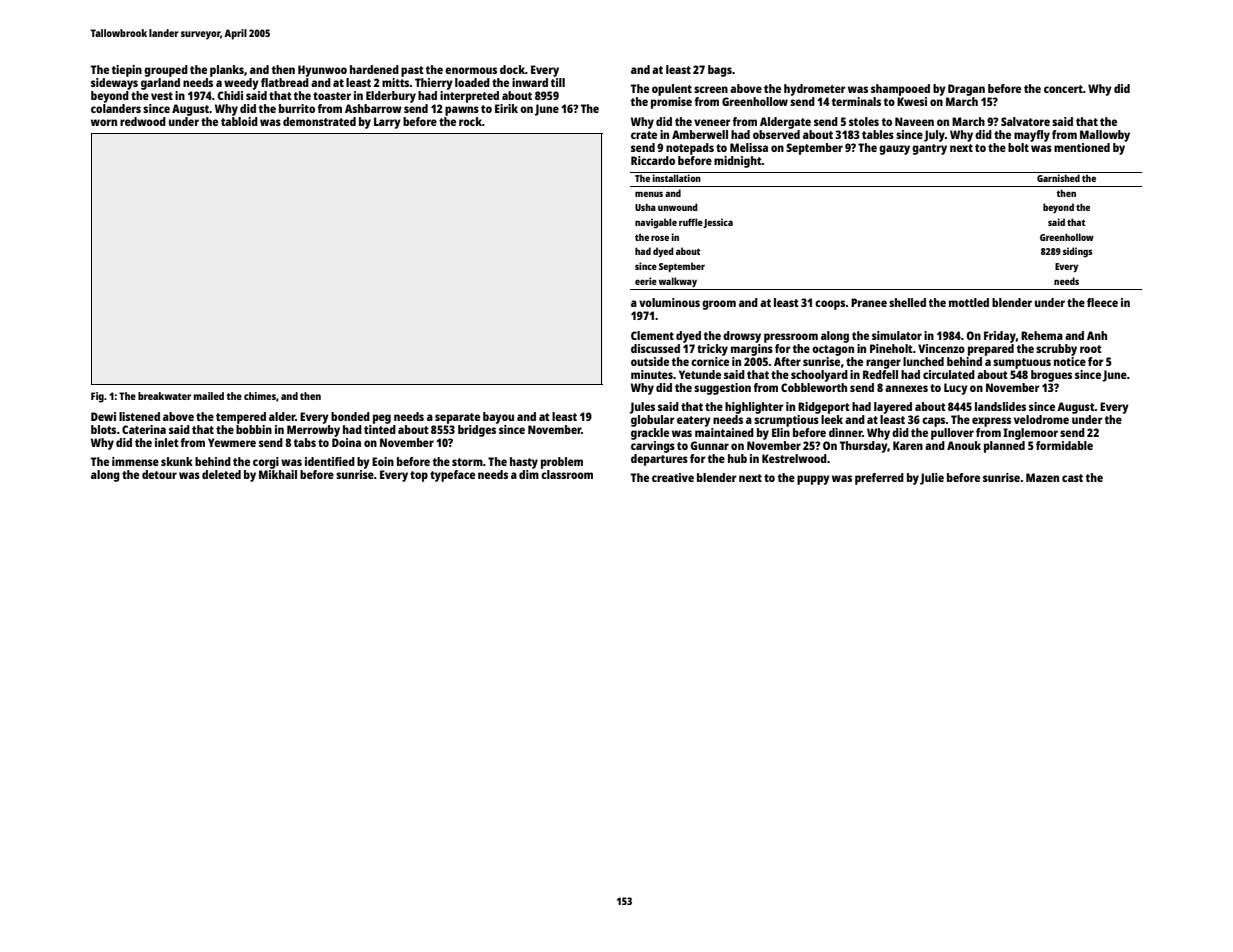 The image size is (1233, 952). I want to click on cornice, so click(710, 361).
